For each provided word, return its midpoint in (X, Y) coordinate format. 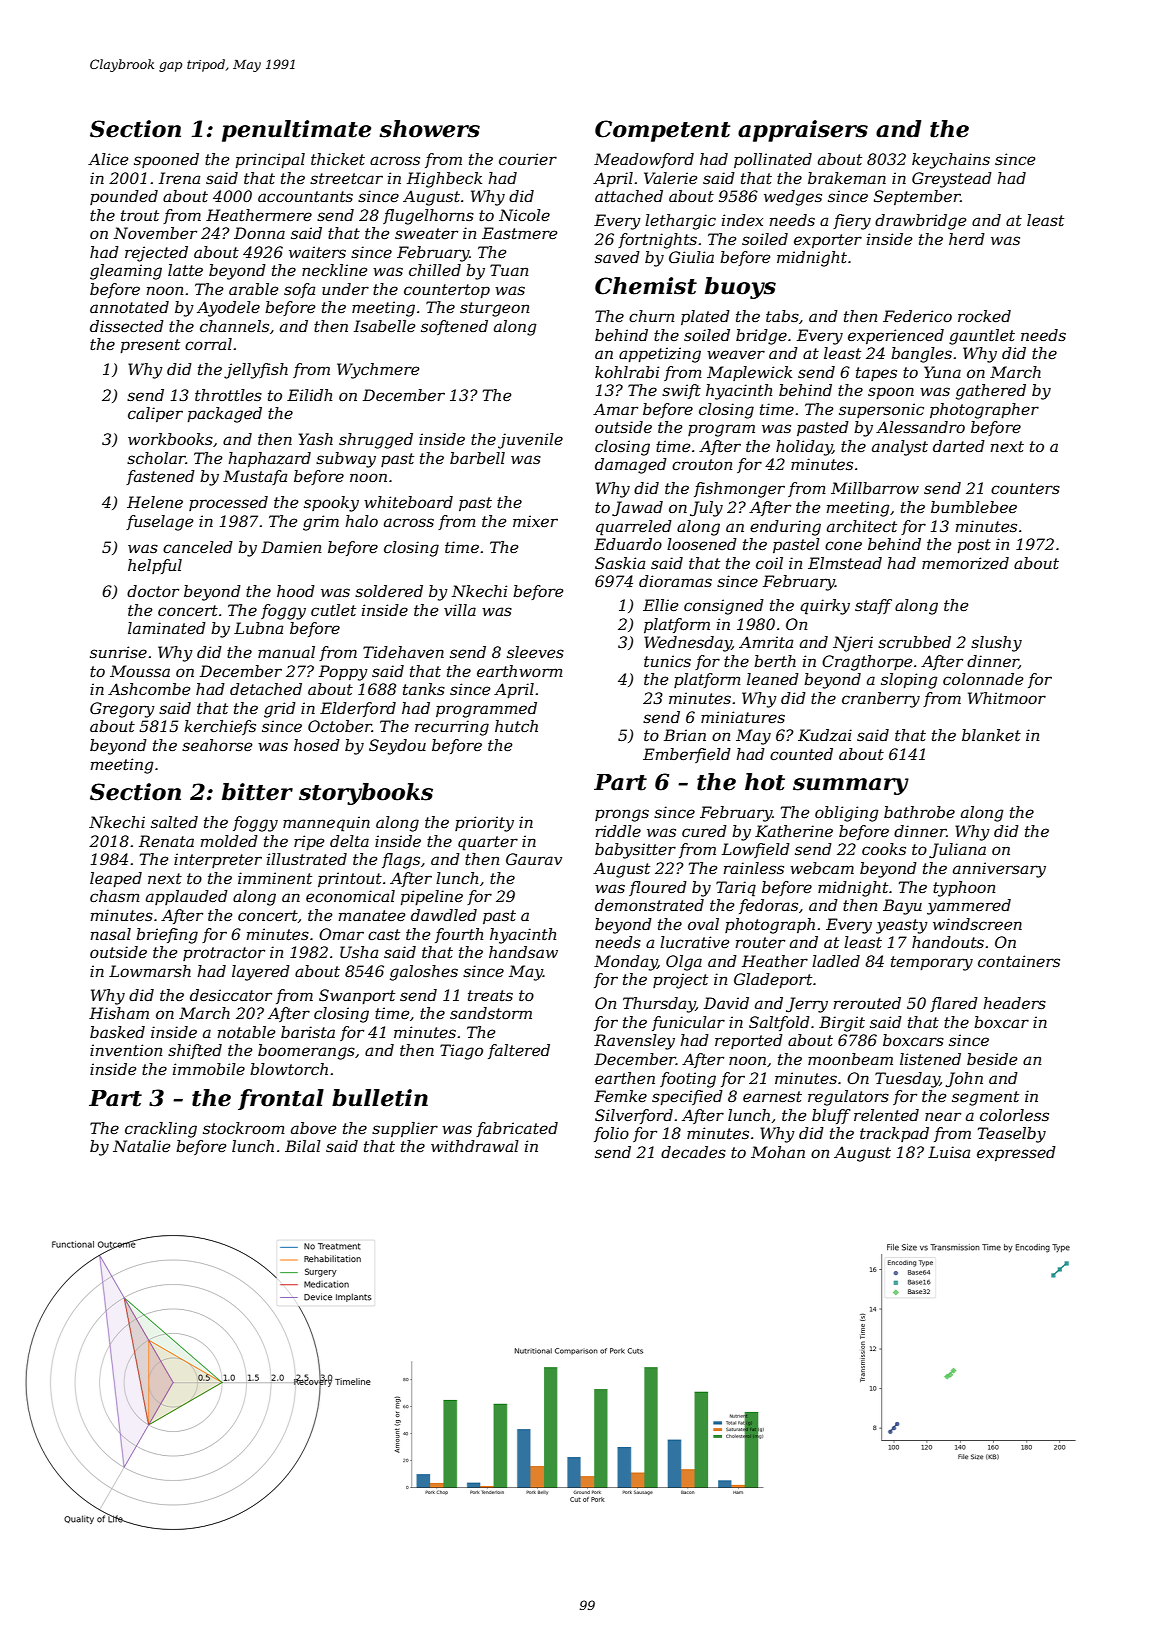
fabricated (517, 1129)
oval (703, 924)
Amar (615, 409)
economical (350, 896)
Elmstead (845, 563)
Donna (259, 233)
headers (1014, 1003)
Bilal (303, 1146)
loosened (702, 544)
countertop (447, 291)
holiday (804, 448)
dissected (127, 326)
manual (286, 652)
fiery (852, 222)
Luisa (949, 1152)
